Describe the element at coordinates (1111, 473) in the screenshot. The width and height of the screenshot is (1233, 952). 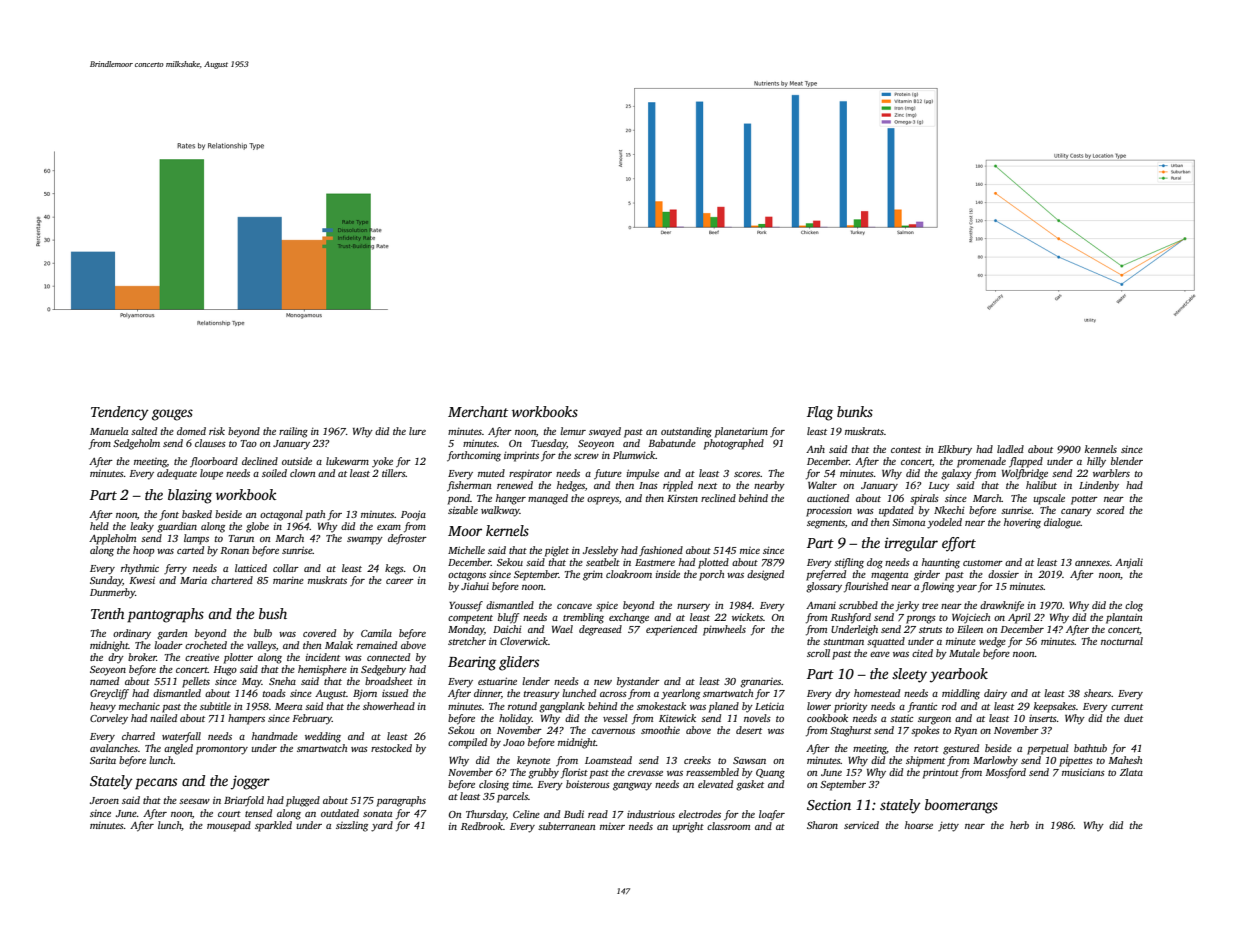
I see `warblers` at that location.
